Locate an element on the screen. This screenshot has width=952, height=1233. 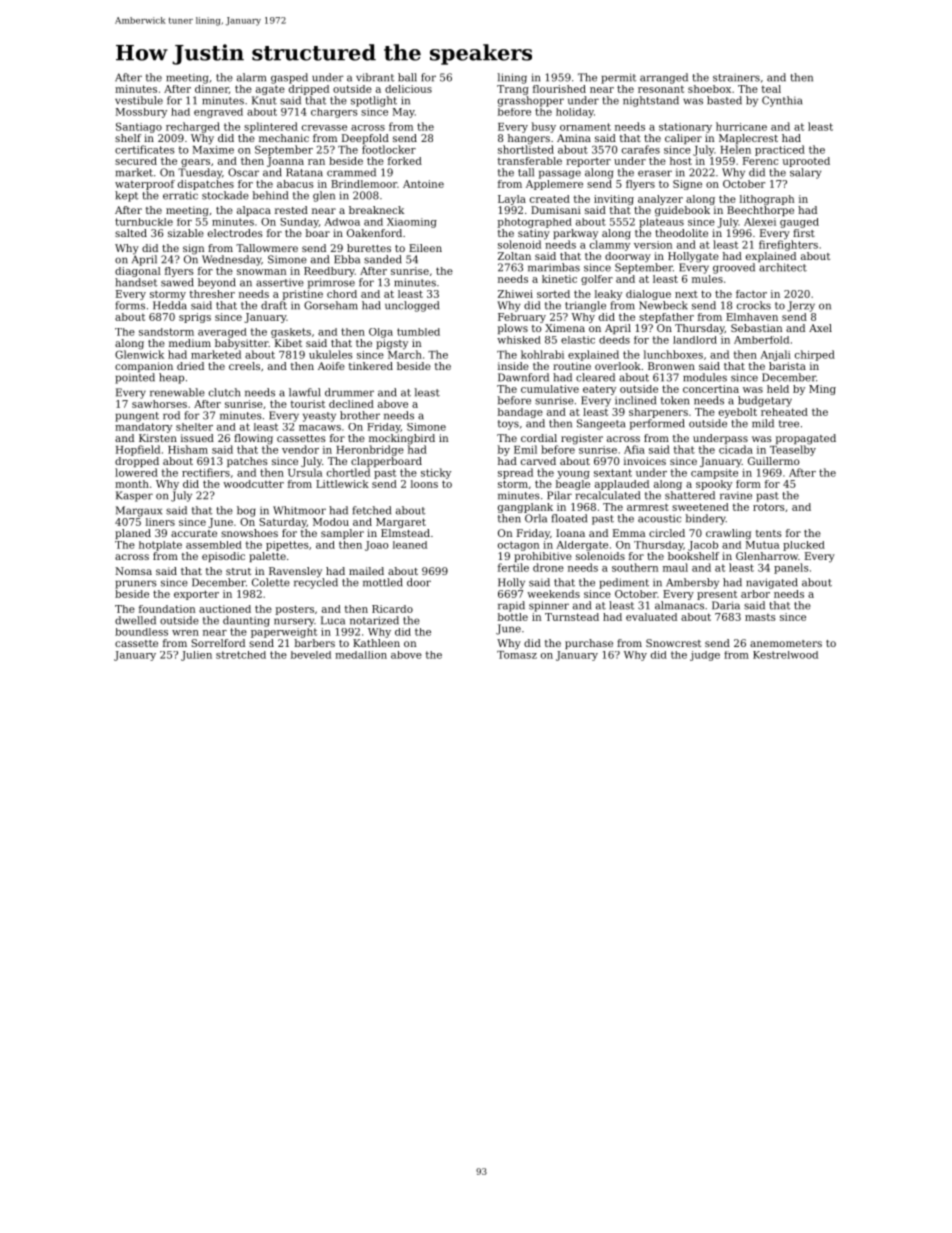
Julien is located at coordinates (196, 656).
